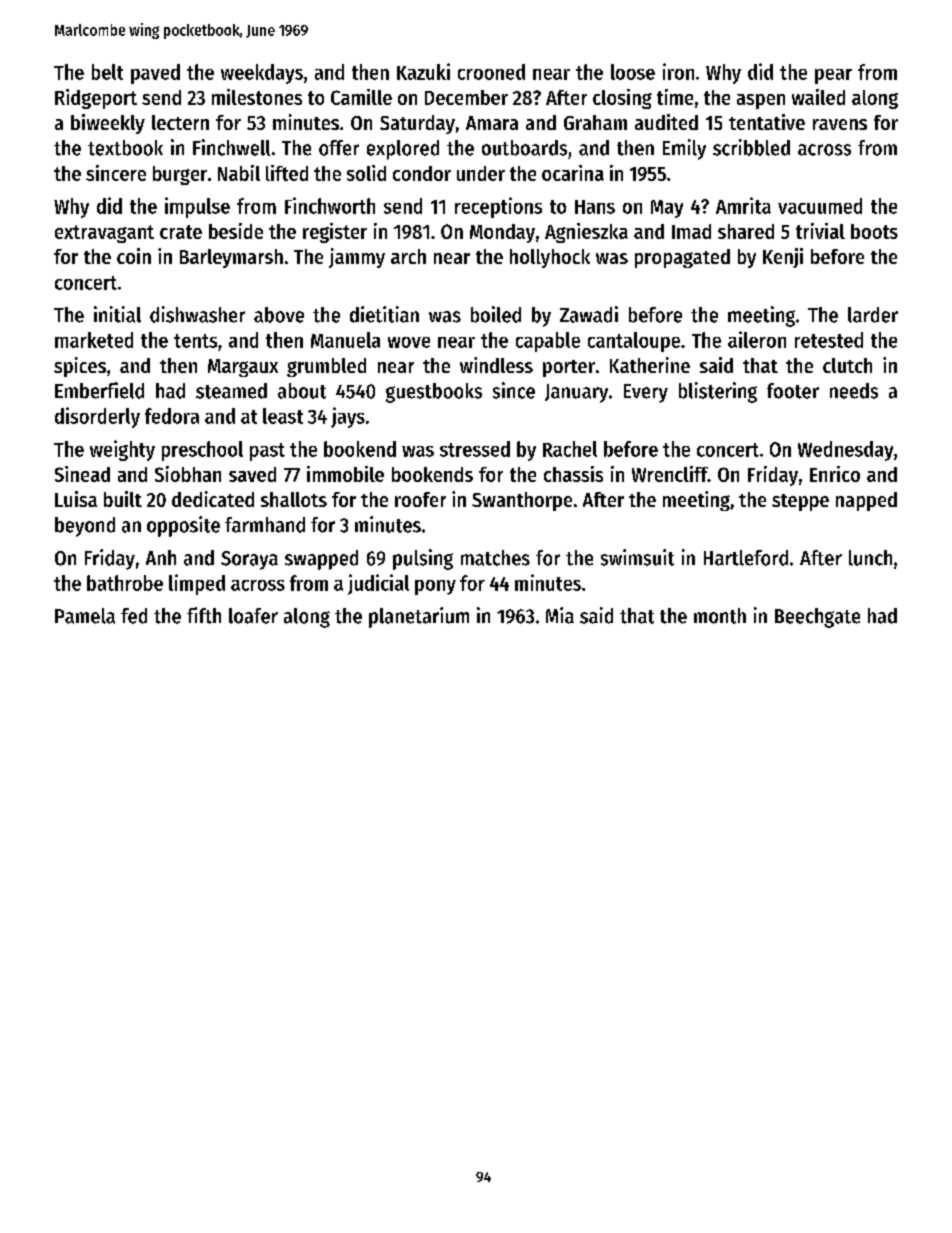 This screenshot has width=952, height=1233. I want to click on paved, so click(155, 74).
